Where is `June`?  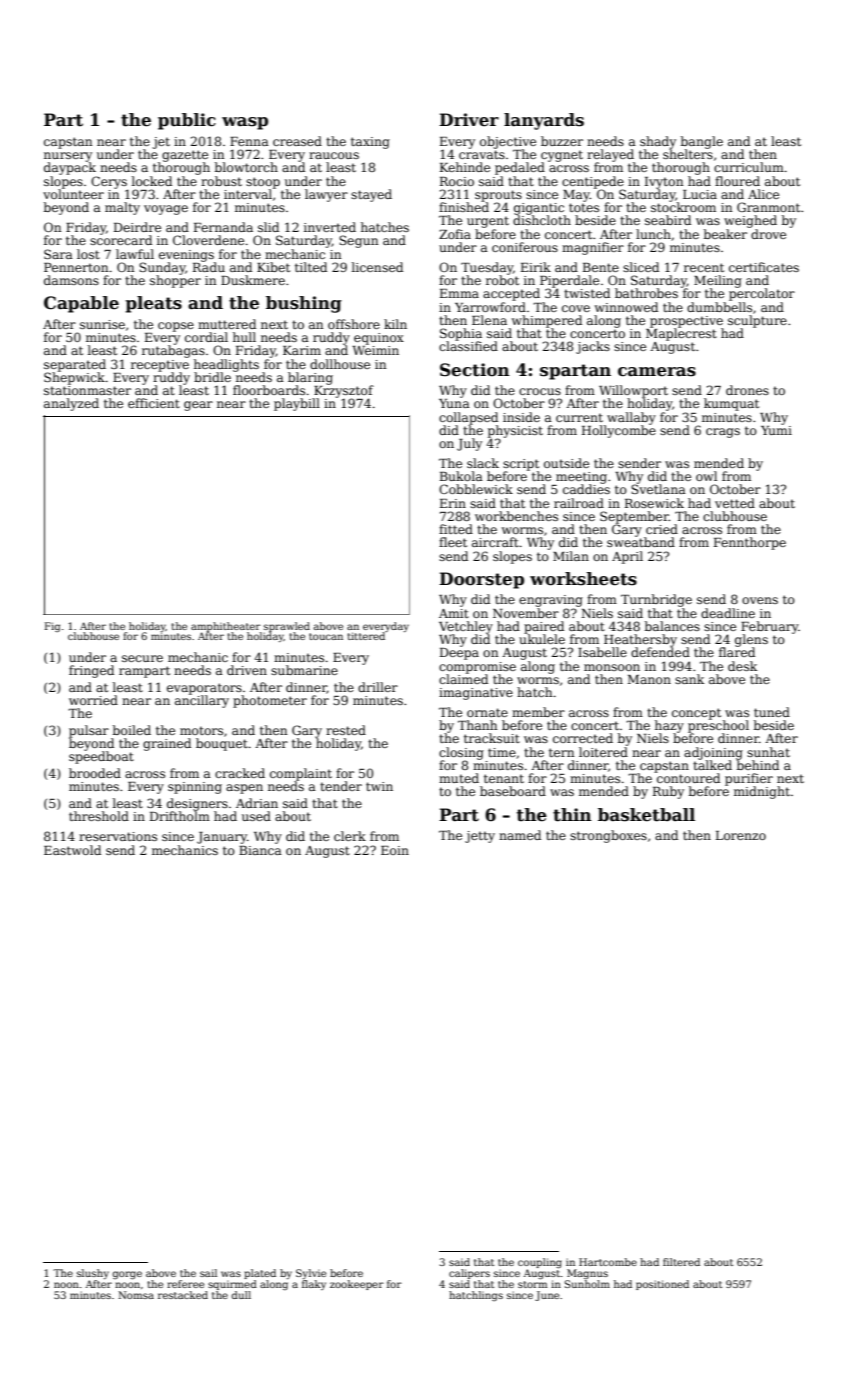
June is located at coordinates (547, 1296).
